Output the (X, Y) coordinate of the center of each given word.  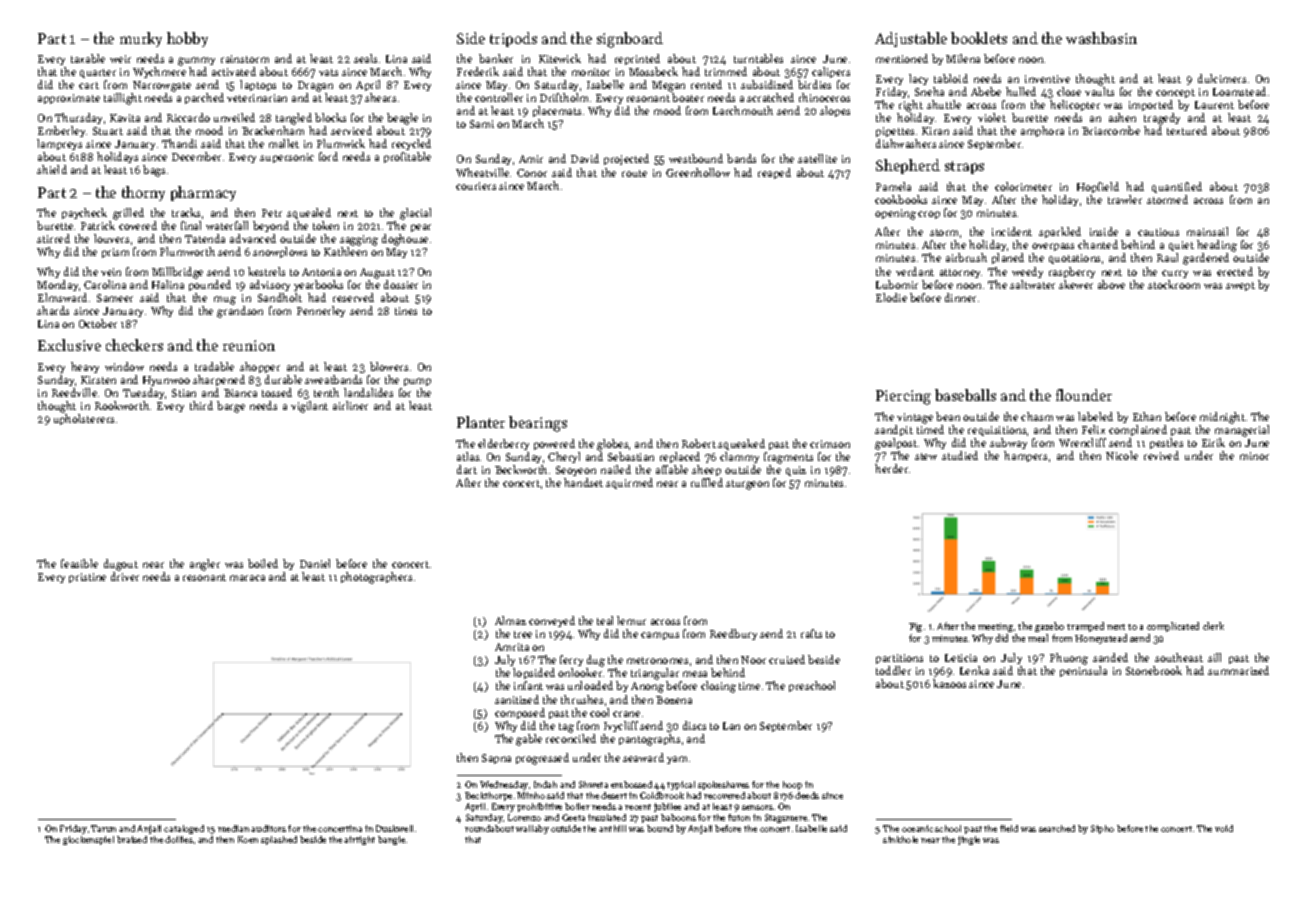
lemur (631, 620)
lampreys (59, 144)
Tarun (103, 828)
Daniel (315, 563)
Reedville (74, 392)
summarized (1238, 670)
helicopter (1075, 105)
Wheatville (482, 172)
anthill (612, 828)
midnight (1222, 418)
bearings (538, 424)
